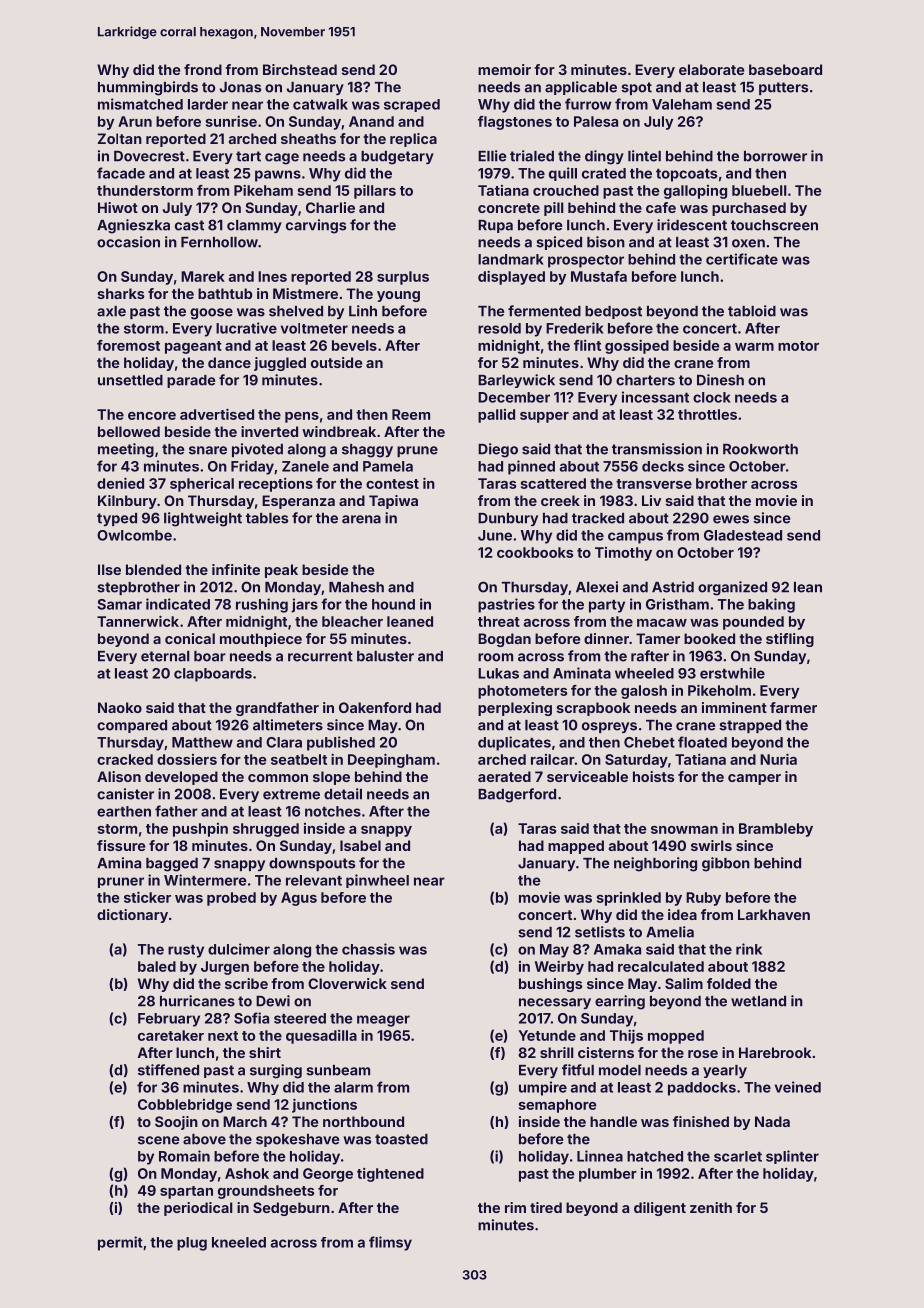  What do you see at coordinates (692, 225) in the screenshot?
I see `iridescent` at bounding box center [692, 225].
